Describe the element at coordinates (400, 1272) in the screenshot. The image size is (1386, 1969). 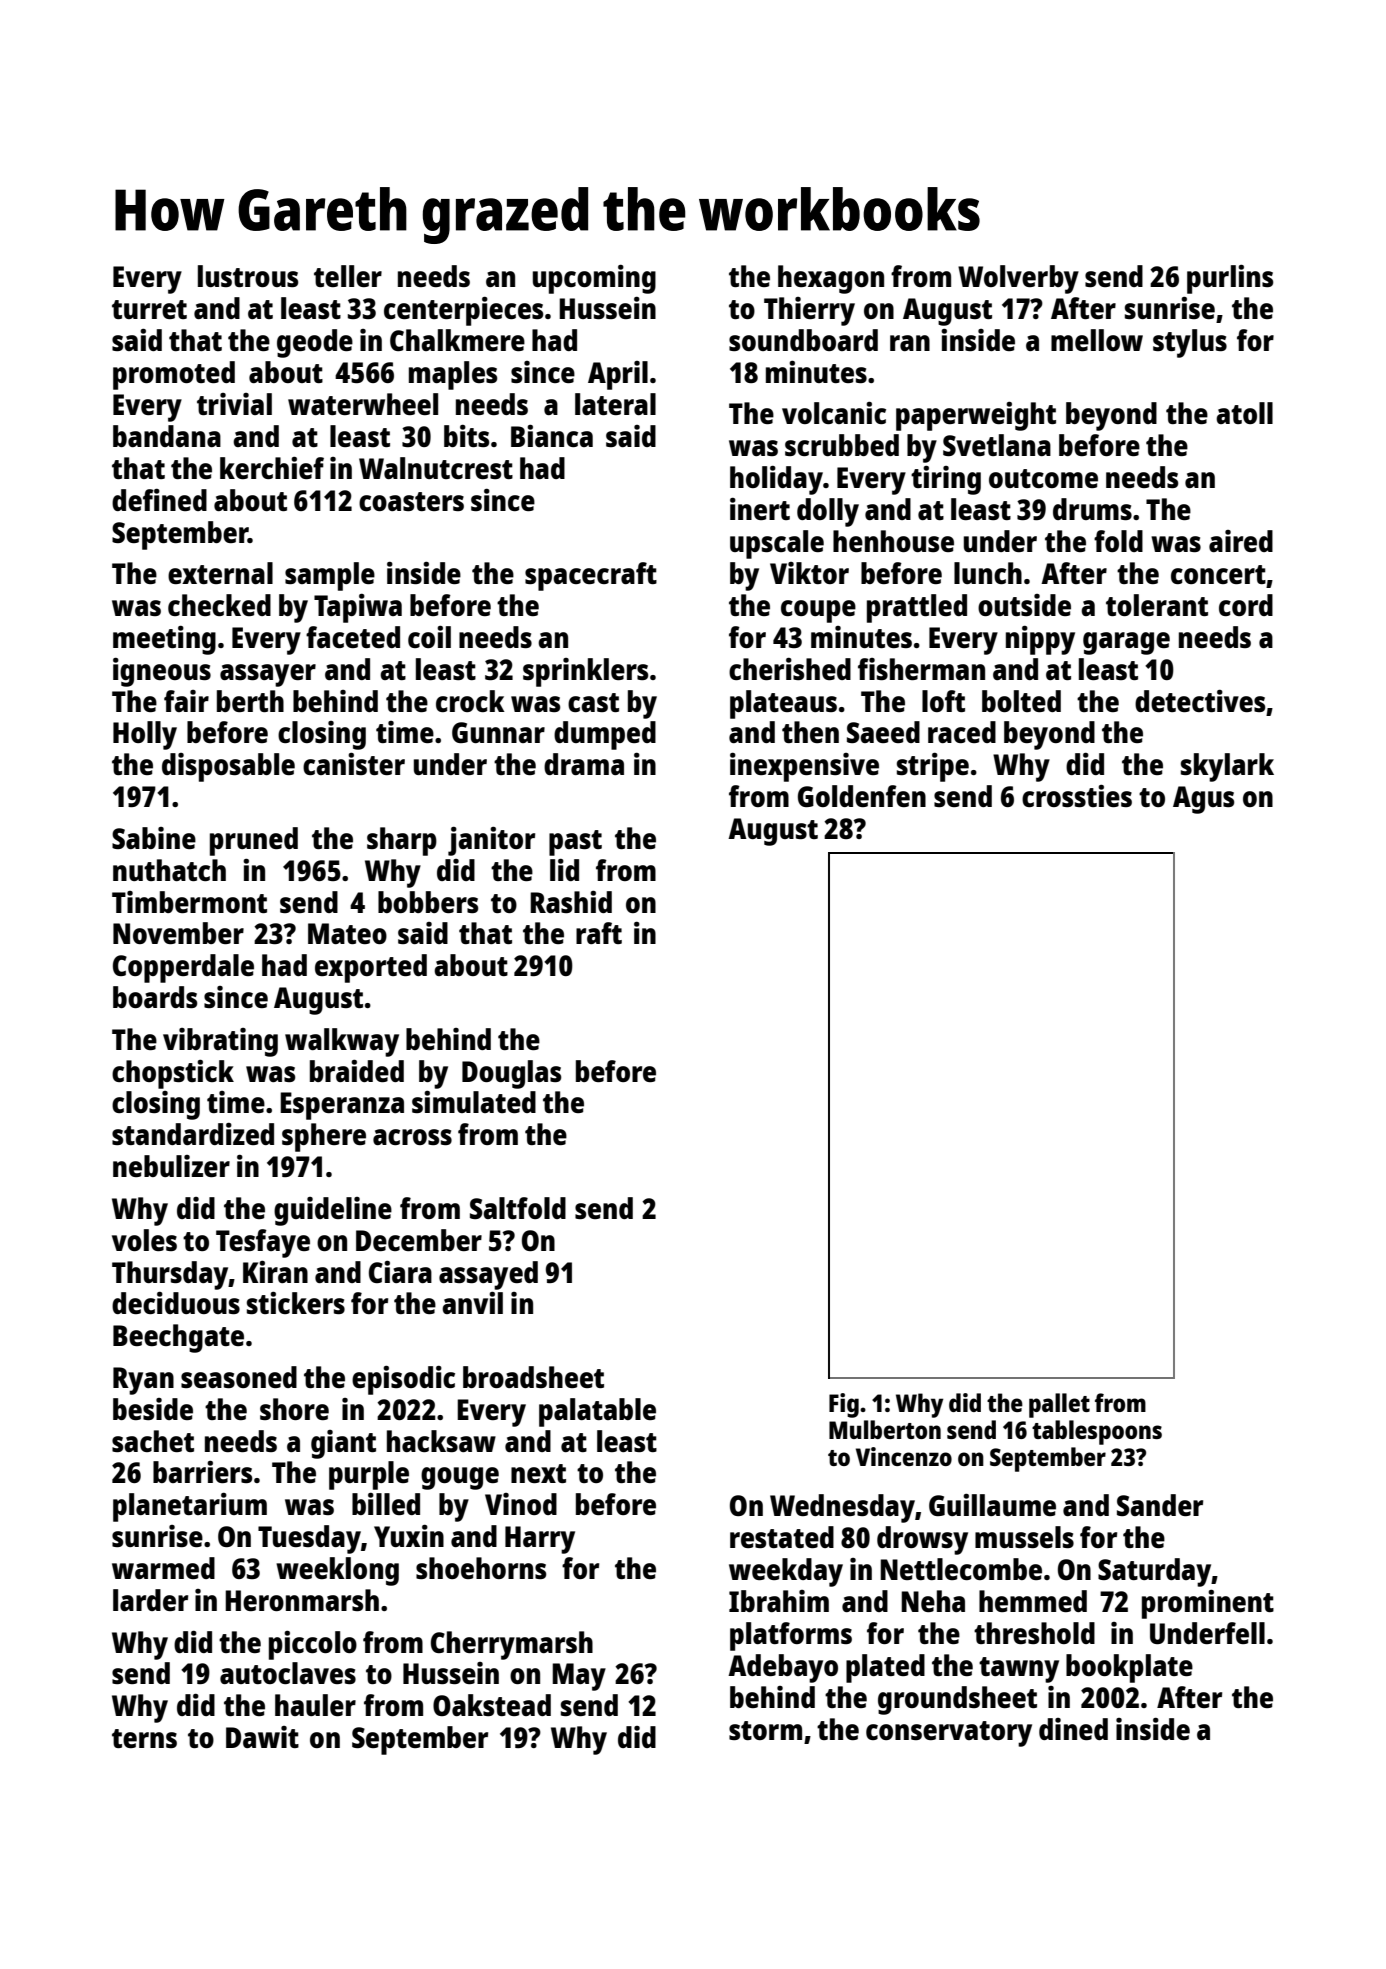
I see `Ciara` at that location.
